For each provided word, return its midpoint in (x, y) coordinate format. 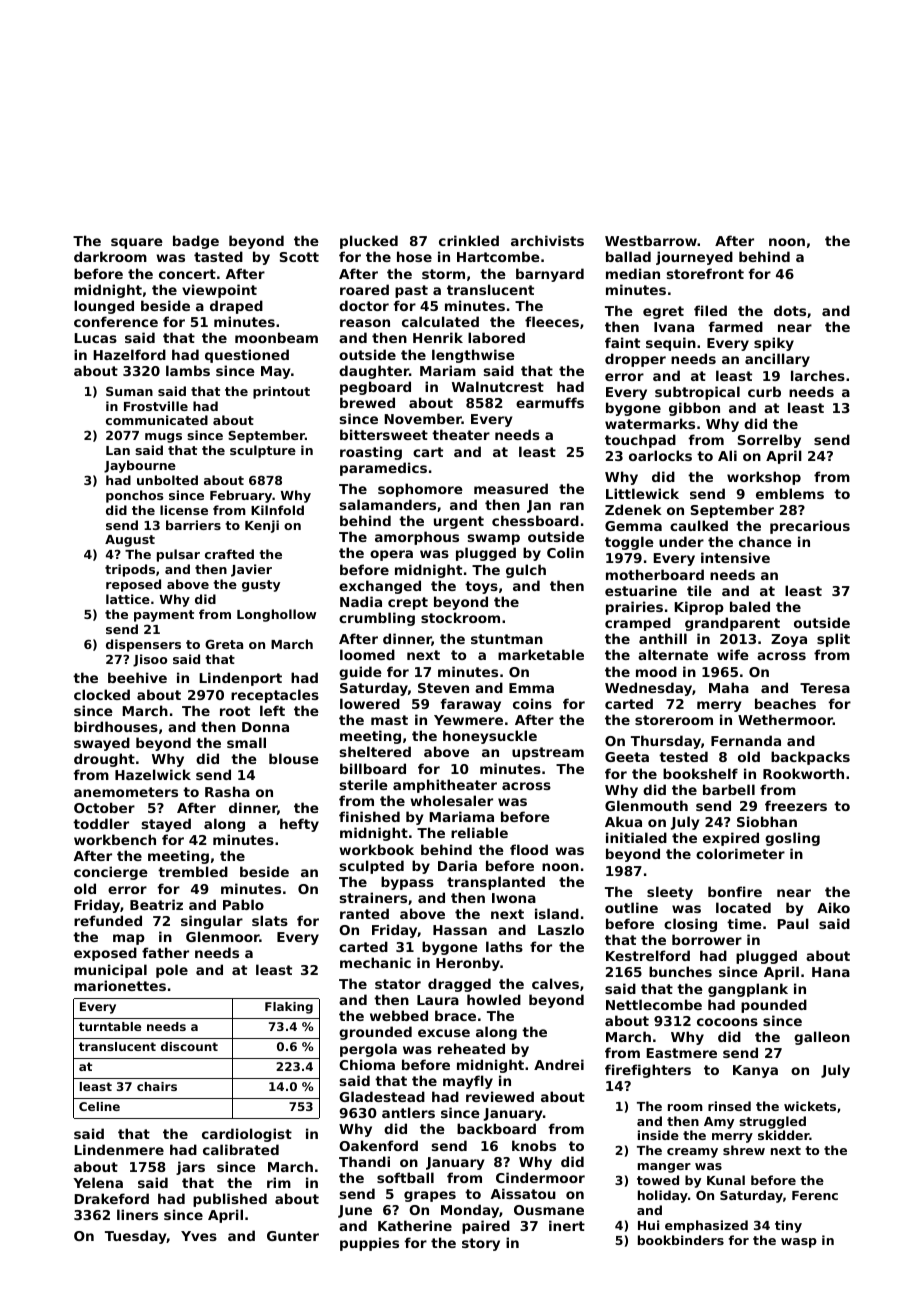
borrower (707, 939)
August (130, 541)
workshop (764, 478)
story (481, 1244)
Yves (199, 1236)
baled (750, 606)
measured (511, 488)
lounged (104, 307)
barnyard (550, 275)
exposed (105, 954)
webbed (399, 1015)
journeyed (694, 258)
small (246, 742)
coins (532, 703)
